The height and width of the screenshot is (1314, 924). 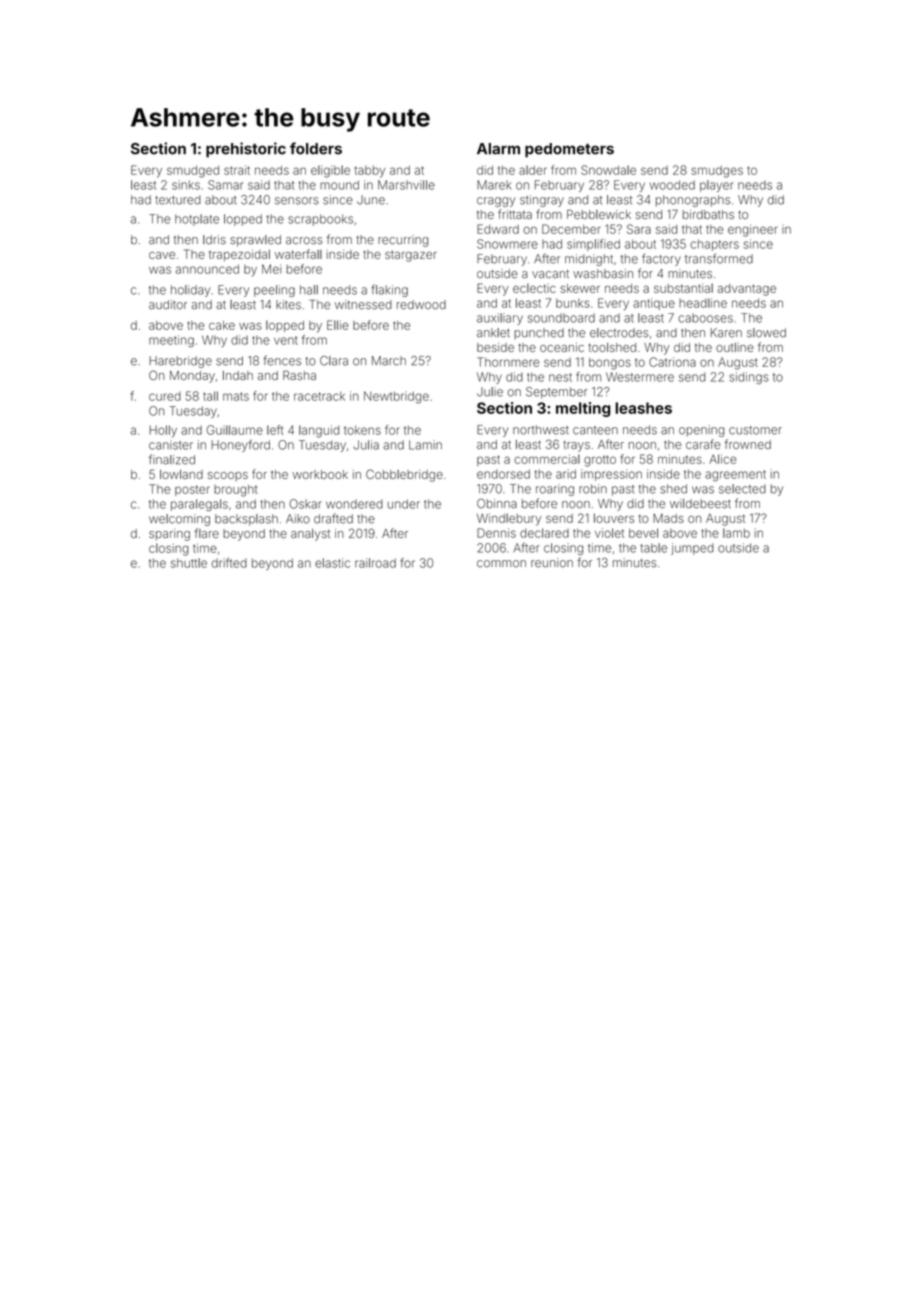 I want to click on Alarm, so click(x=498, y=149).
